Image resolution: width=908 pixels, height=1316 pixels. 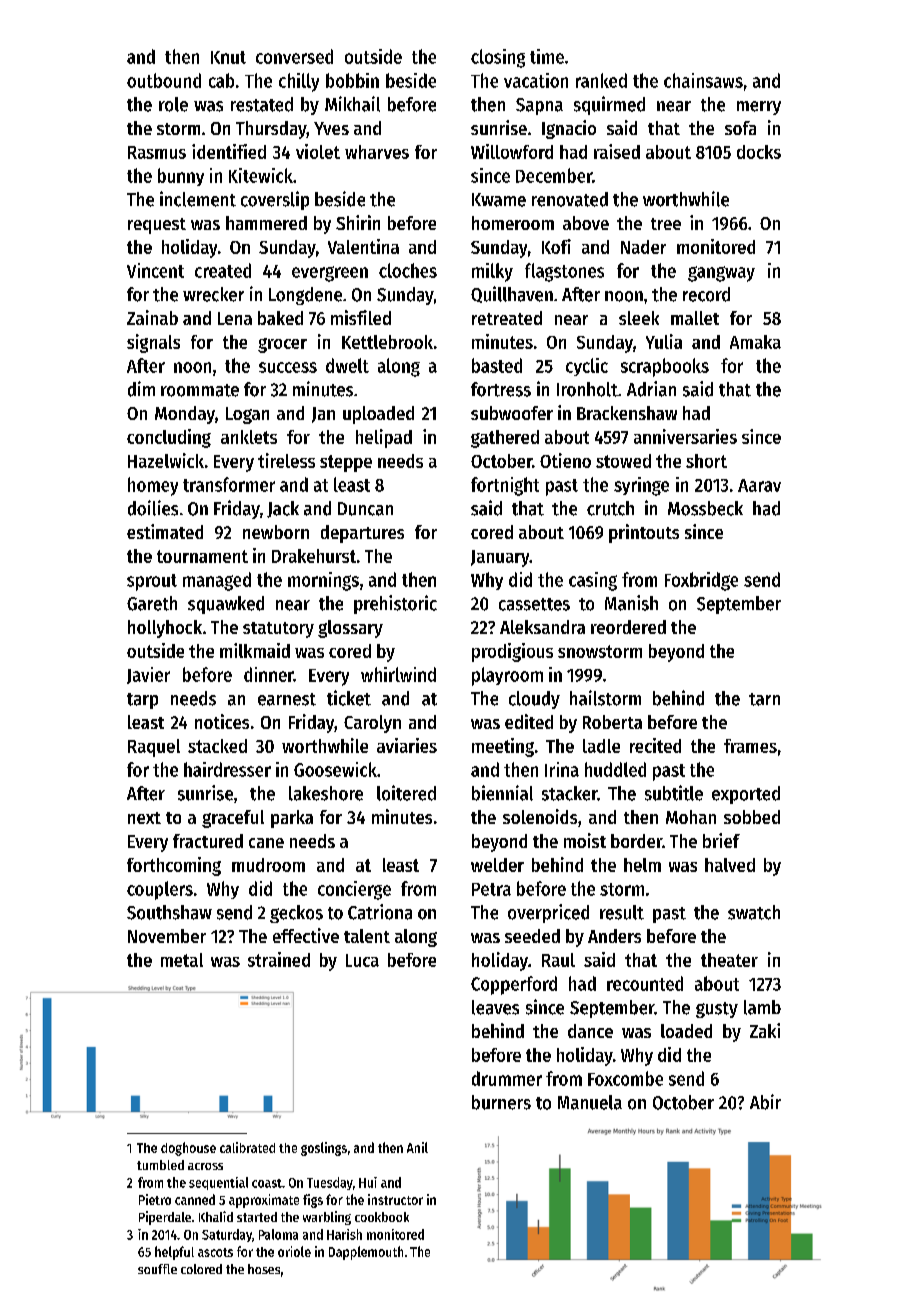 I want to click on tumbled, so click(x=160, y=1165).
